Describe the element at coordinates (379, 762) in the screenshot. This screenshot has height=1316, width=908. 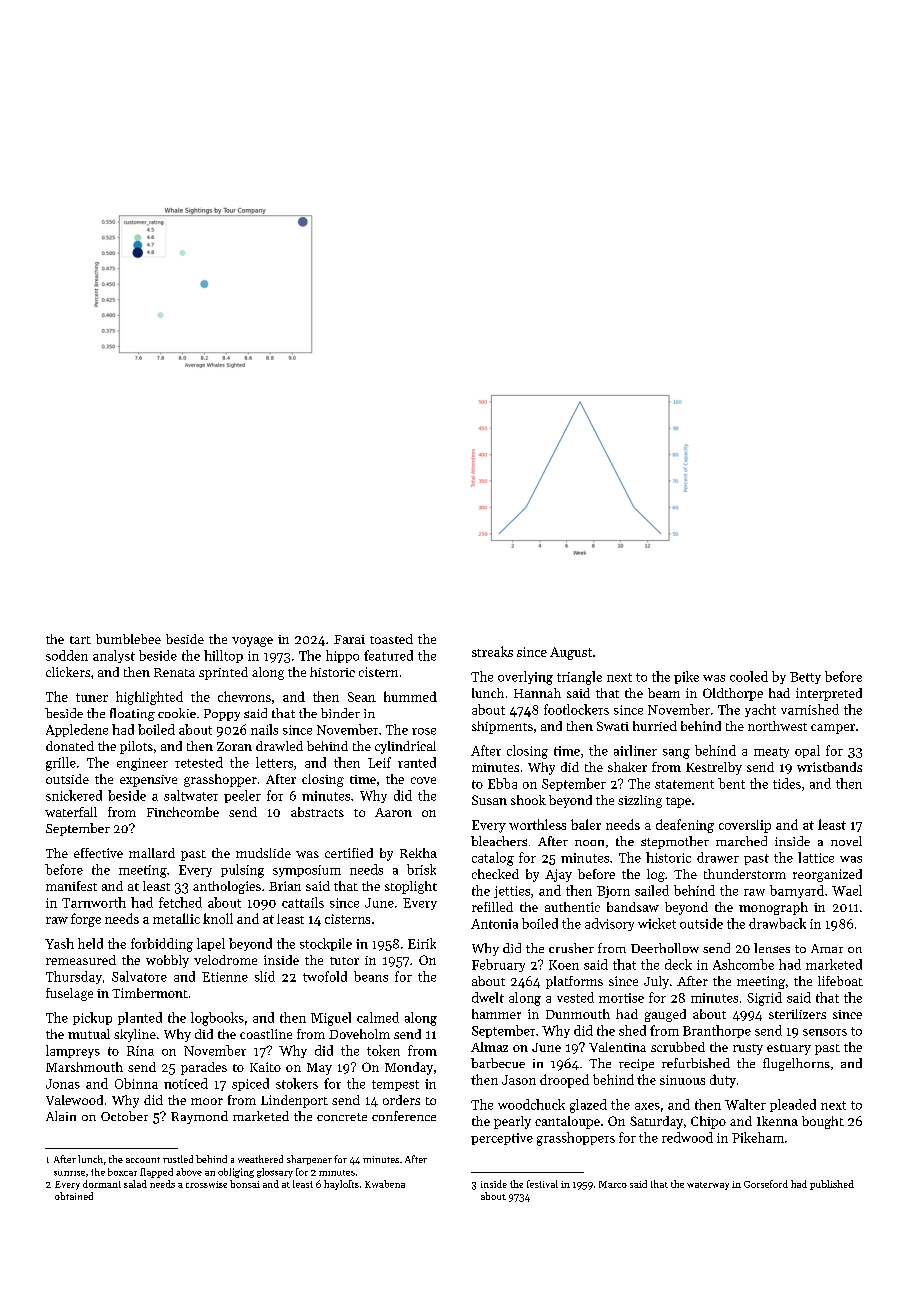
I see `Leif` at that location.
